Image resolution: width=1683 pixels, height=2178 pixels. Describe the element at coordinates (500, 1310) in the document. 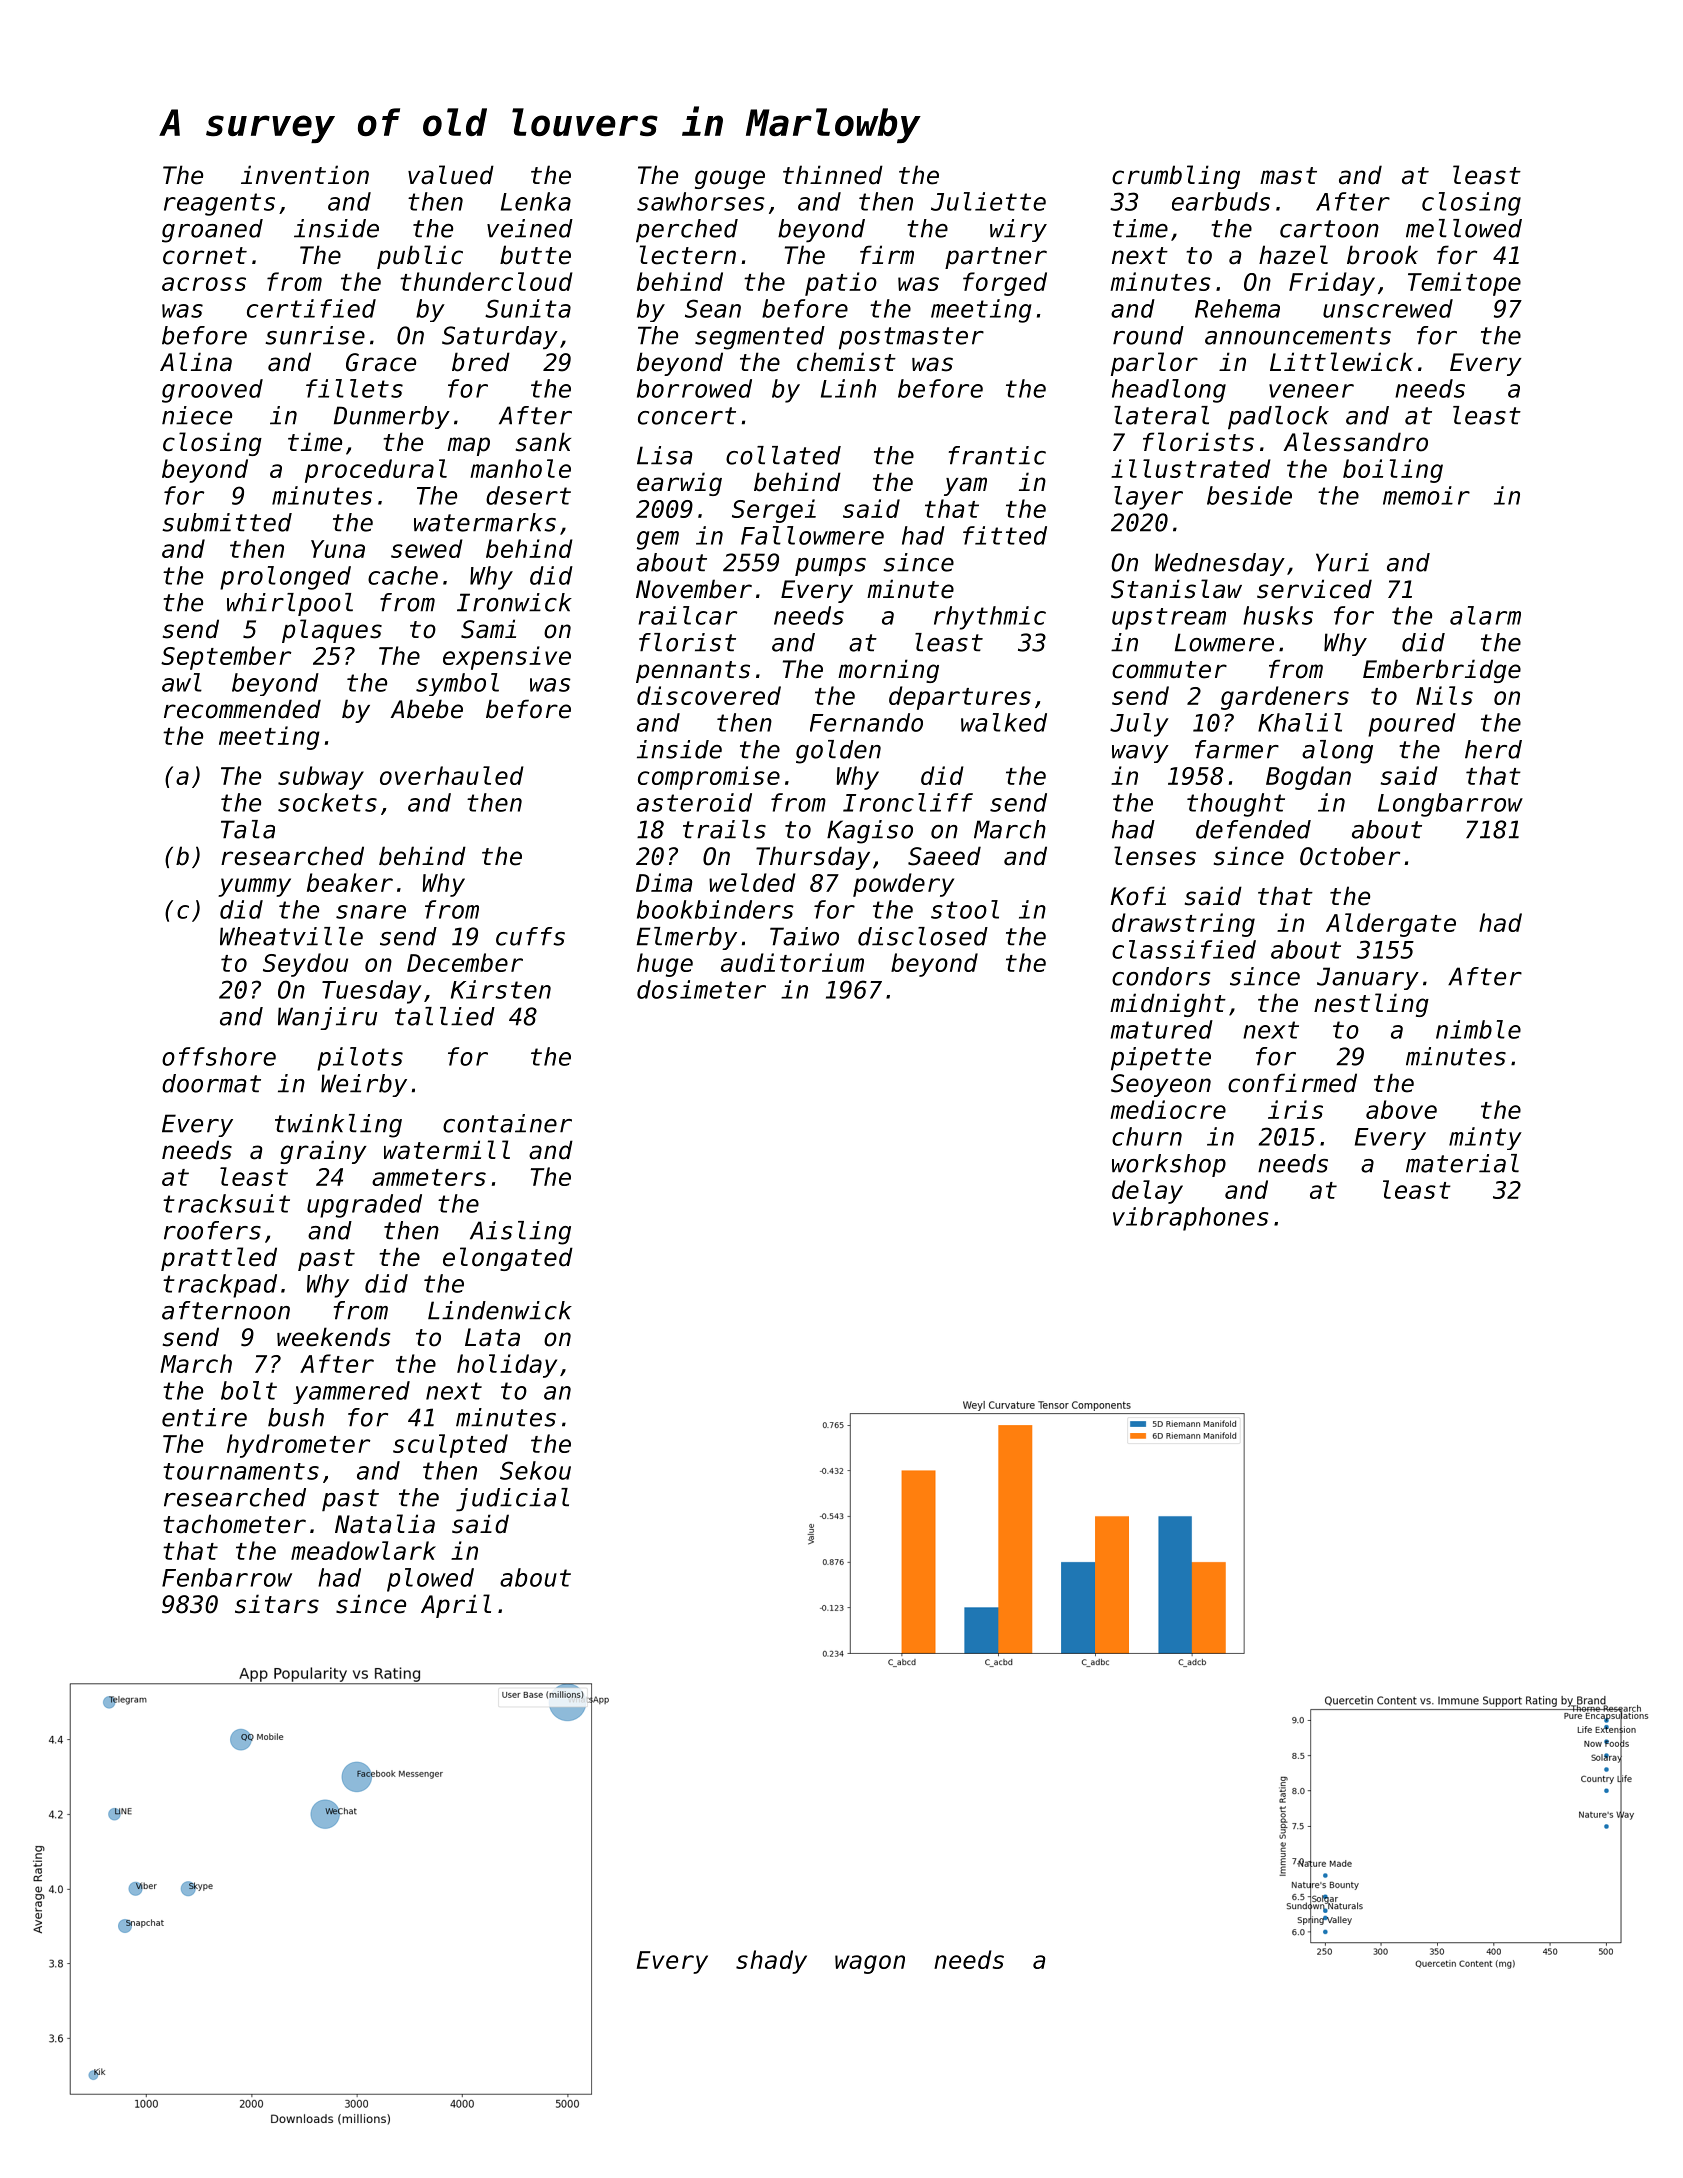

I see `Lindenwick` at that location.
